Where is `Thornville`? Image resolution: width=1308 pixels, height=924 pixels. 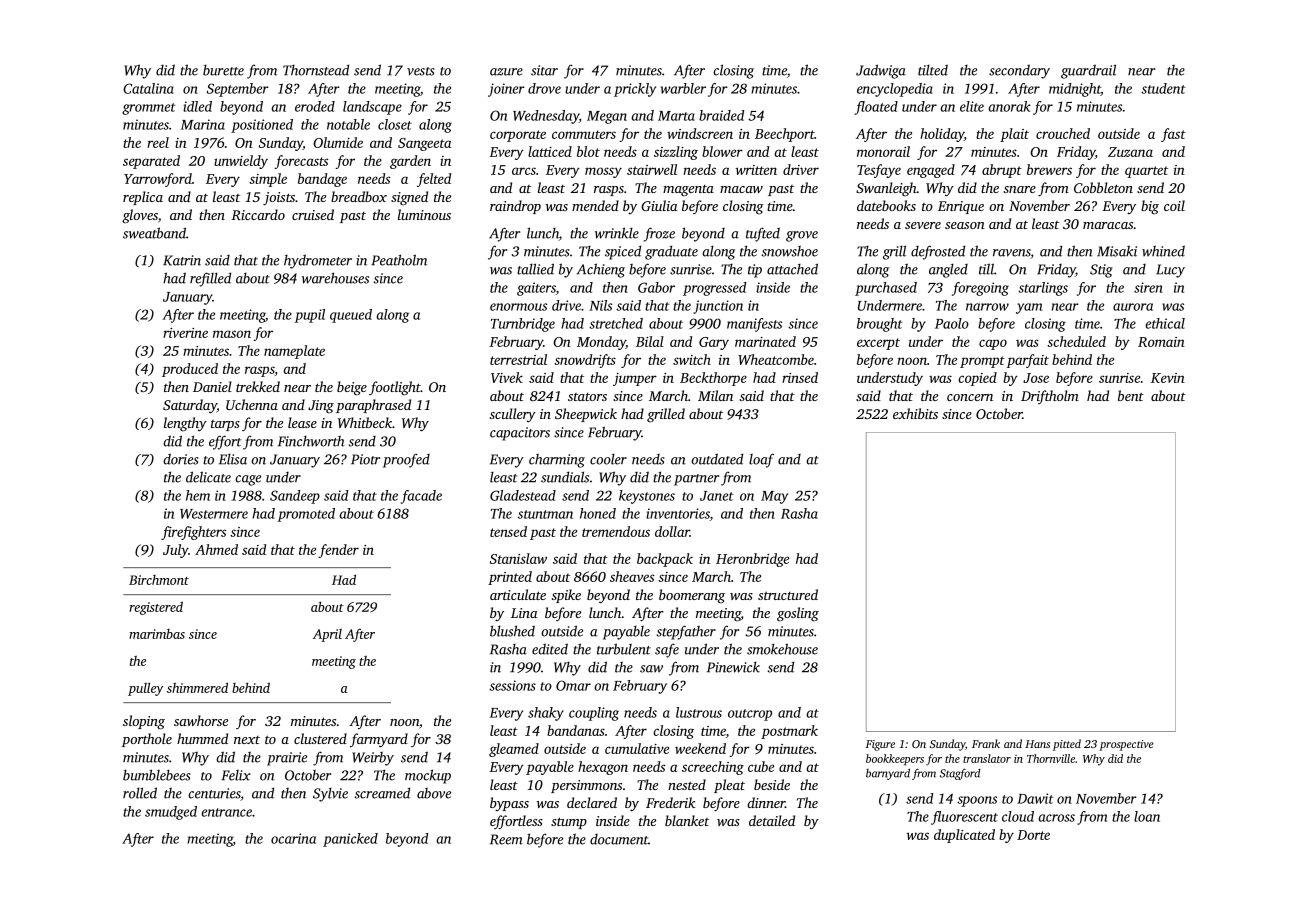
Thornville is located at coordinates (1051, 758).
